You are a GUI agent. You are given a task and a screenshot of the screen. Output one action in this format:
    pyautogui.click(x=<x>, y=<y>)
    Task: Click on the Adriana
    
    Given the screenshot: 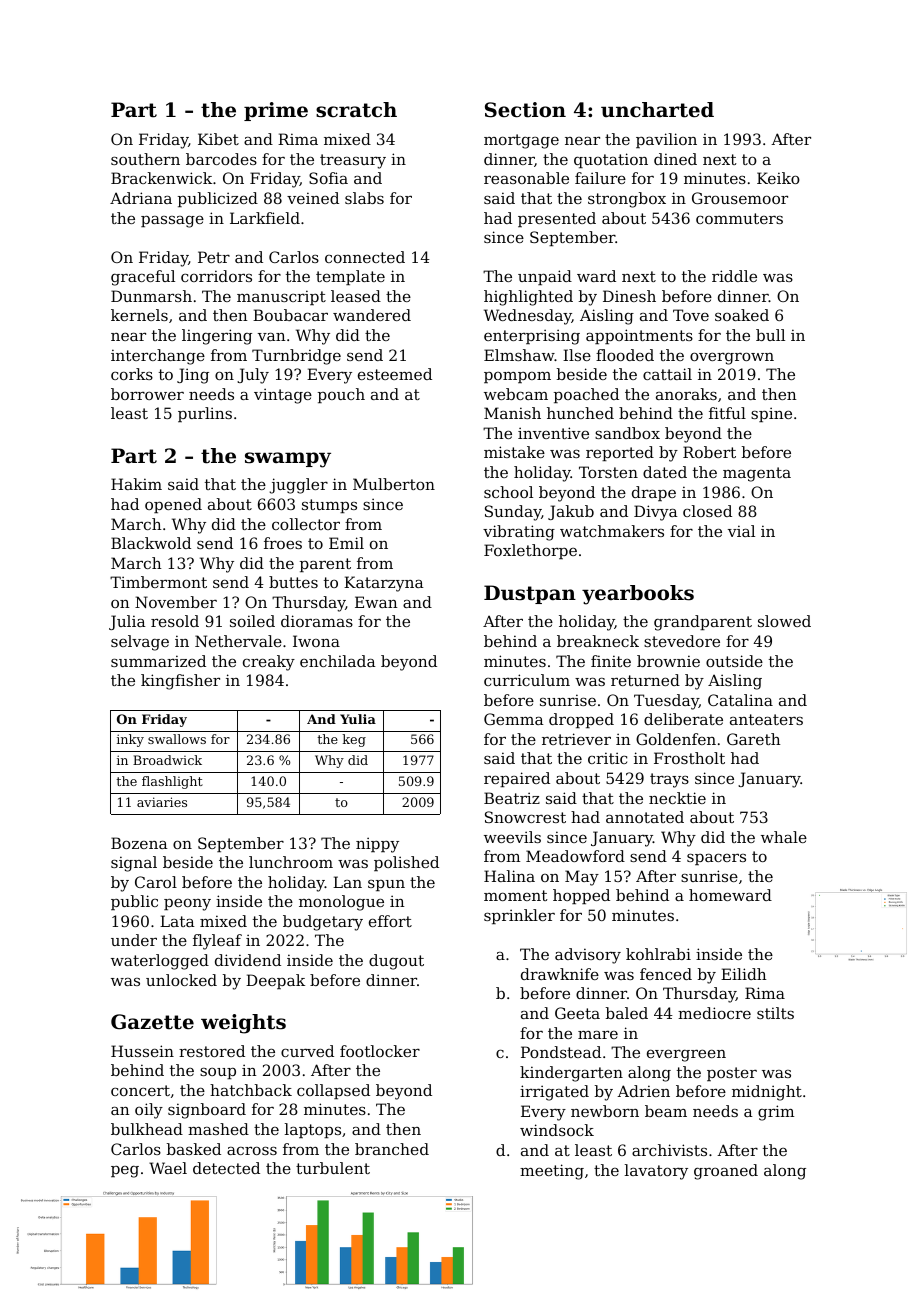 What is the action you would take?
    pyautogui.click(x=141, y=198)
